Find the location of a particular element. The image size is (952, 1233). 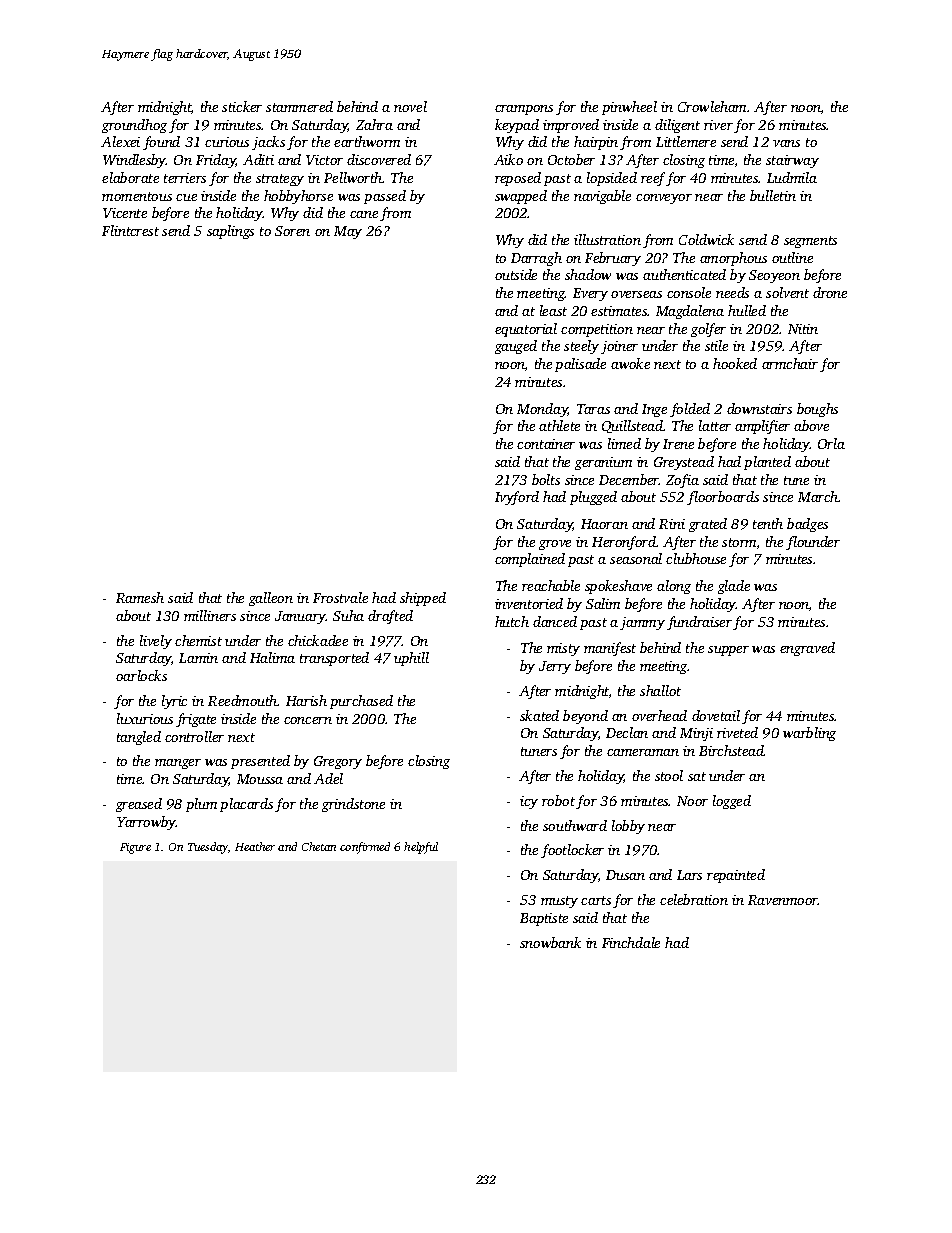

Ramesh is located at coordinates (140, 597).
